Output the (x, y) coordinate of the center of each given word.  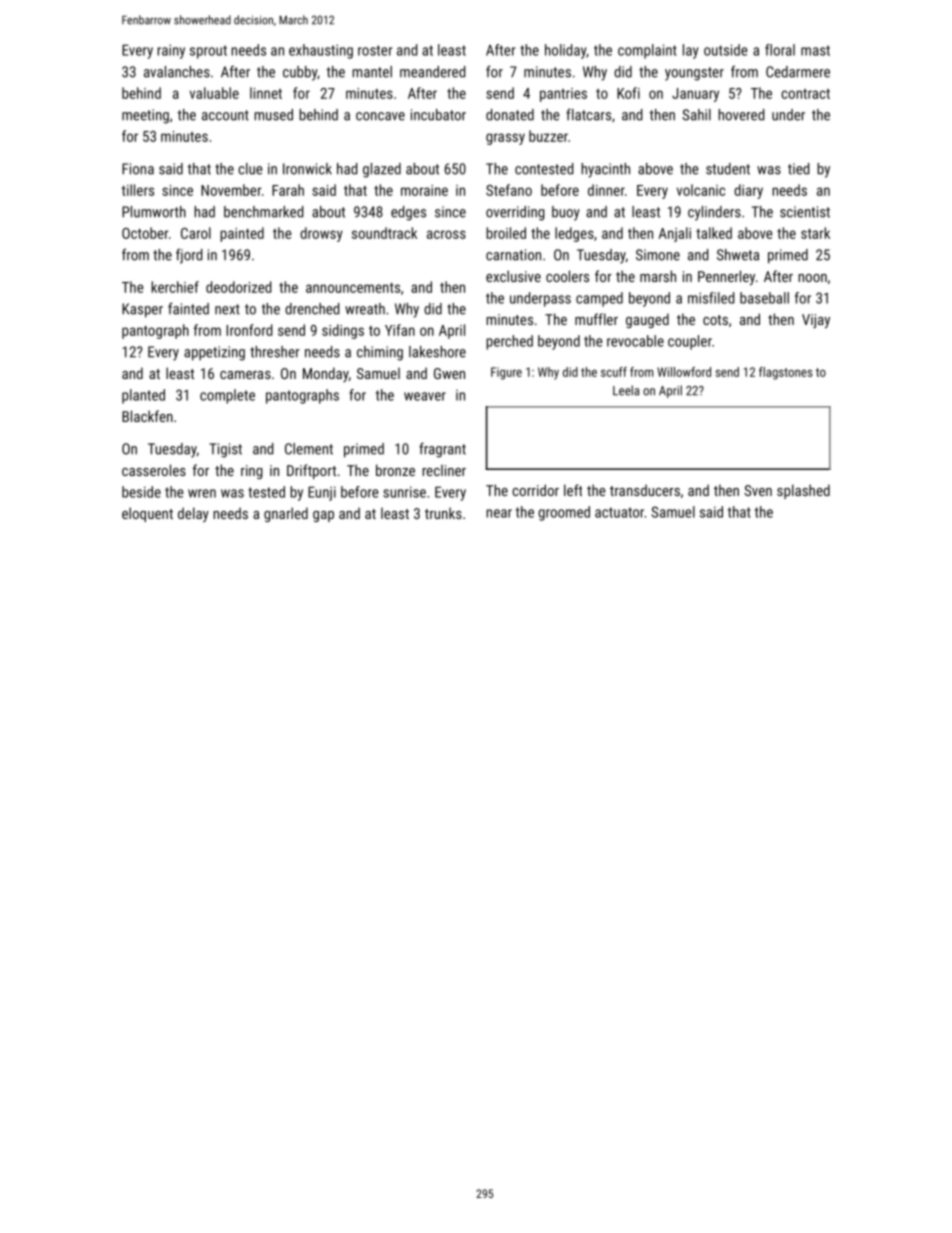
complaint (647, 51)
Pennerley (726, 277)
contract (805, 94)
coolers (567, 276)
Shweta (738, 255)
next (227, 309)
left (573, 490)
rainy (171, 51)
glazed (382, 170)
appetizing (214, 353)
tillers (137, 190)
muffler (596, 319)
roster (375, 50)
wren (202, 493)
